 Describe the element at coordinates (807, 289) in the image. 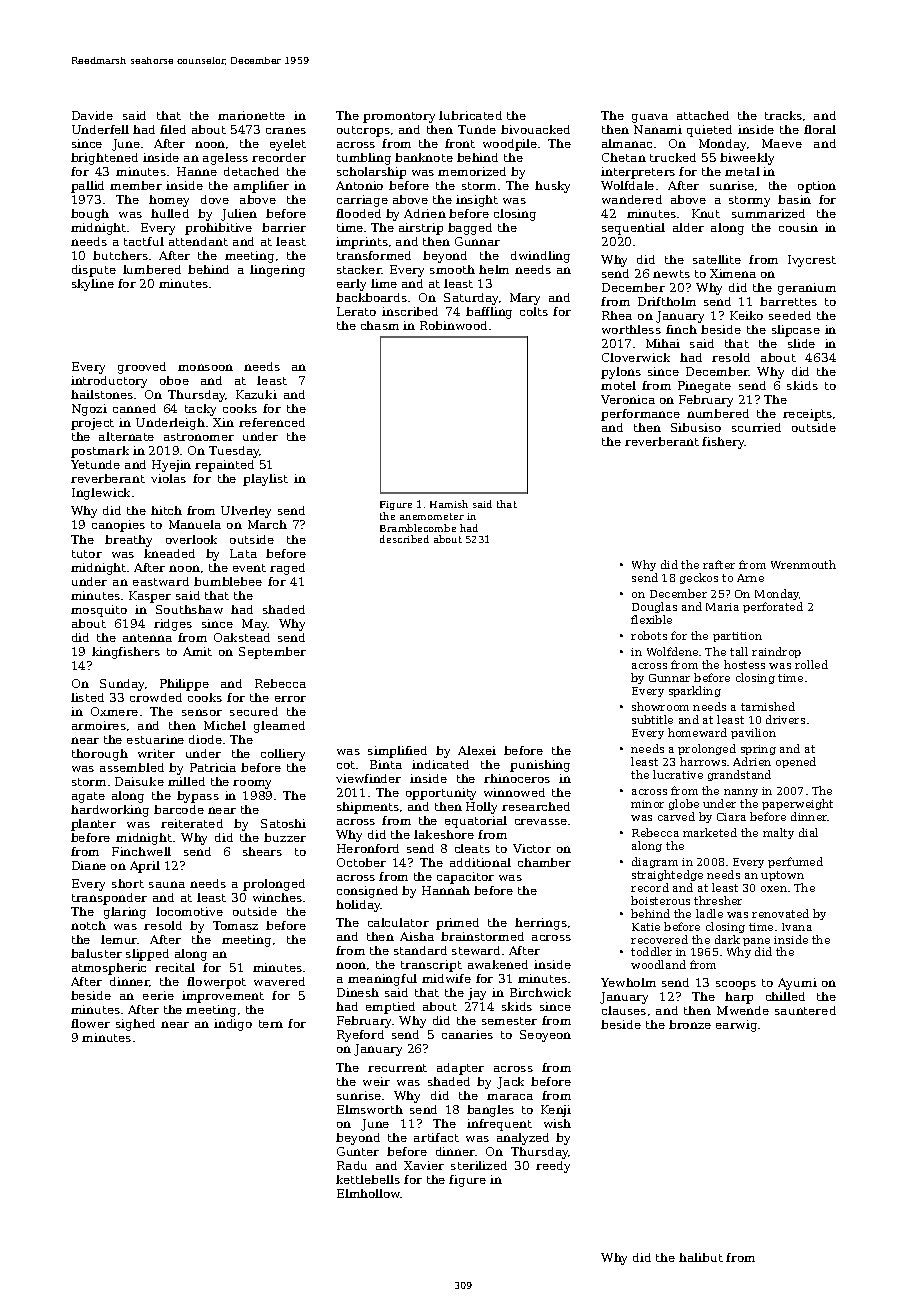

I see `geranium` at that location.
